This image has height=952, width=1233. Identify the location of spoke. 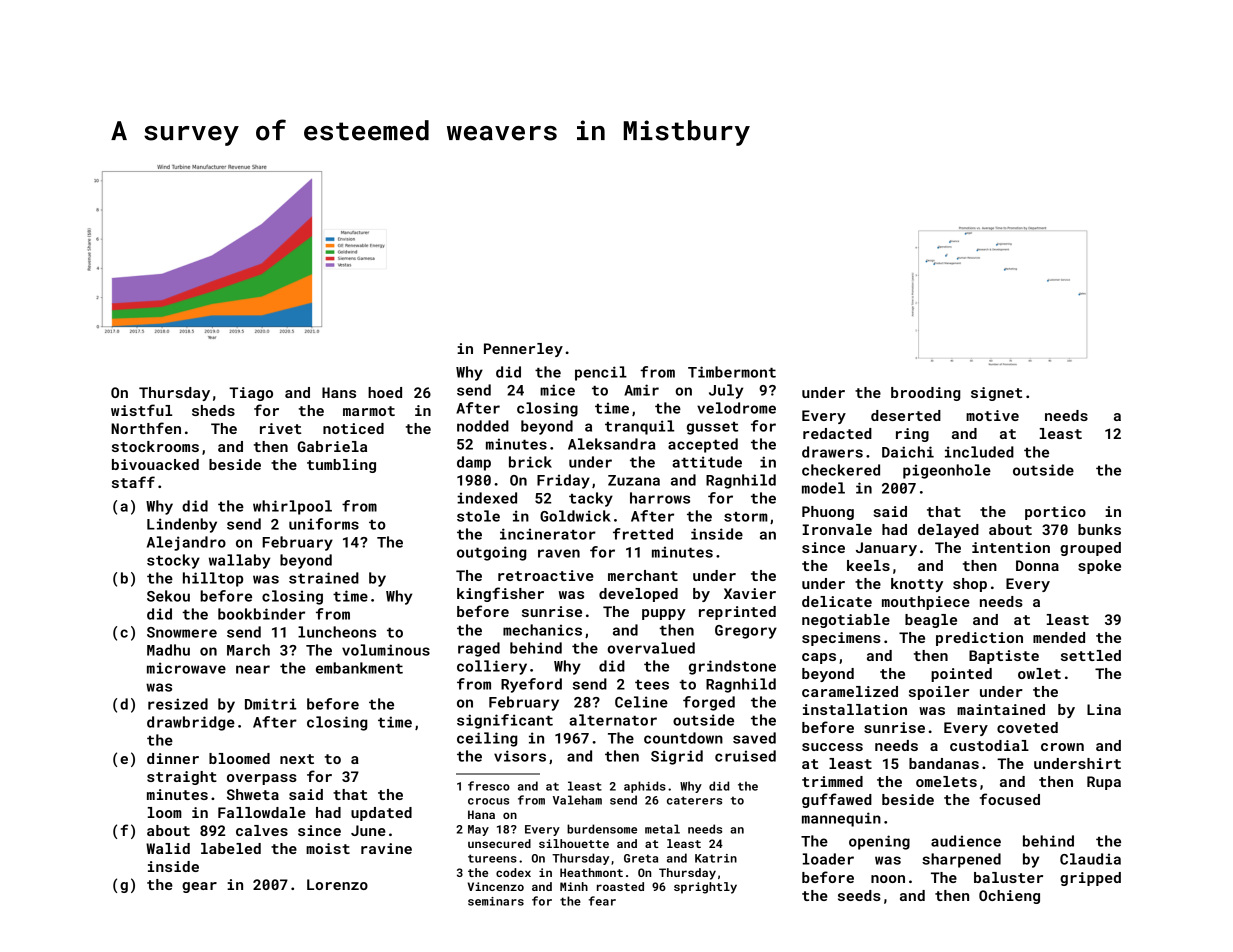
(1099, 567).
